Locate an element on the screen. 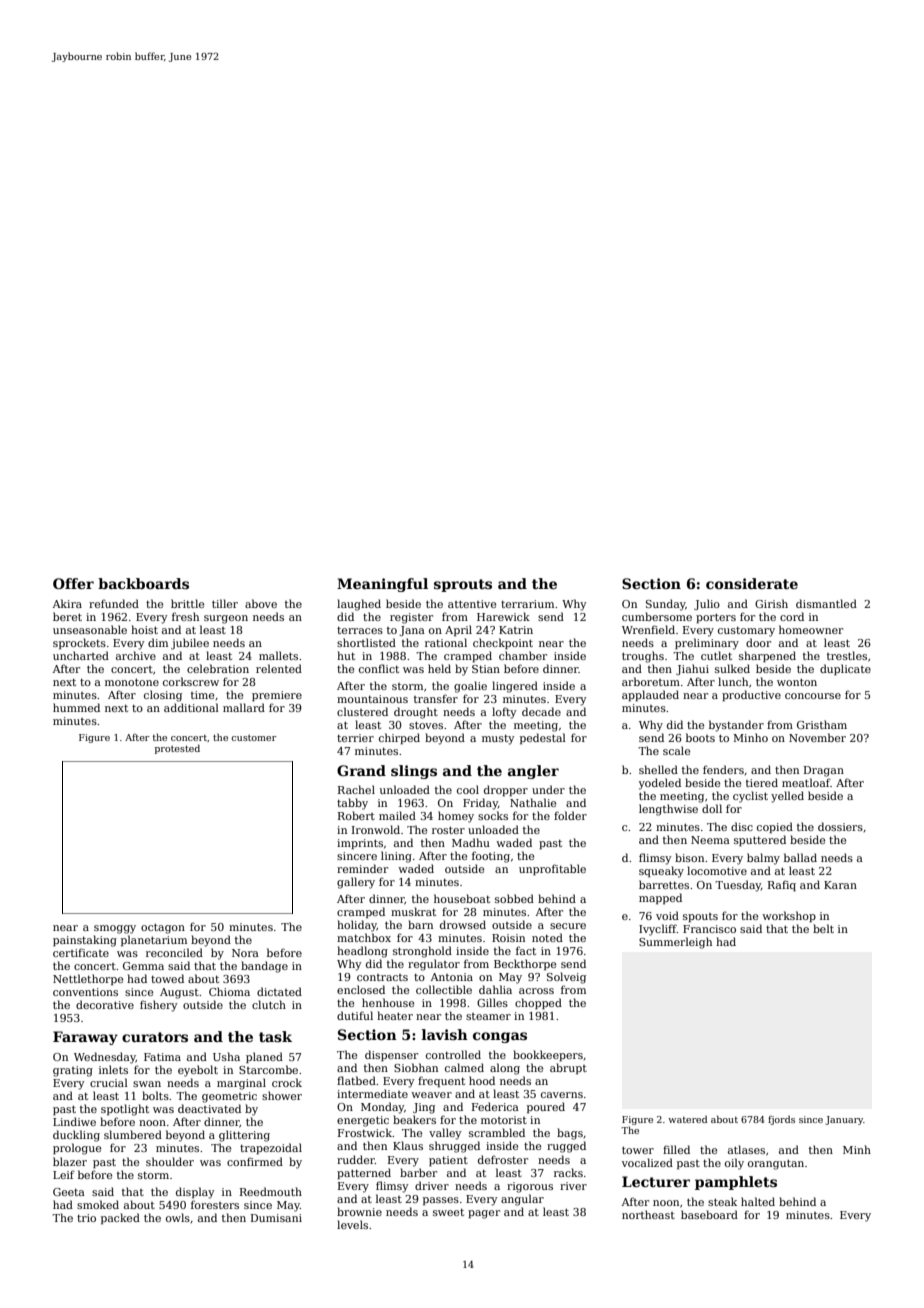  glittering is located at coordinates (244, 1136).
